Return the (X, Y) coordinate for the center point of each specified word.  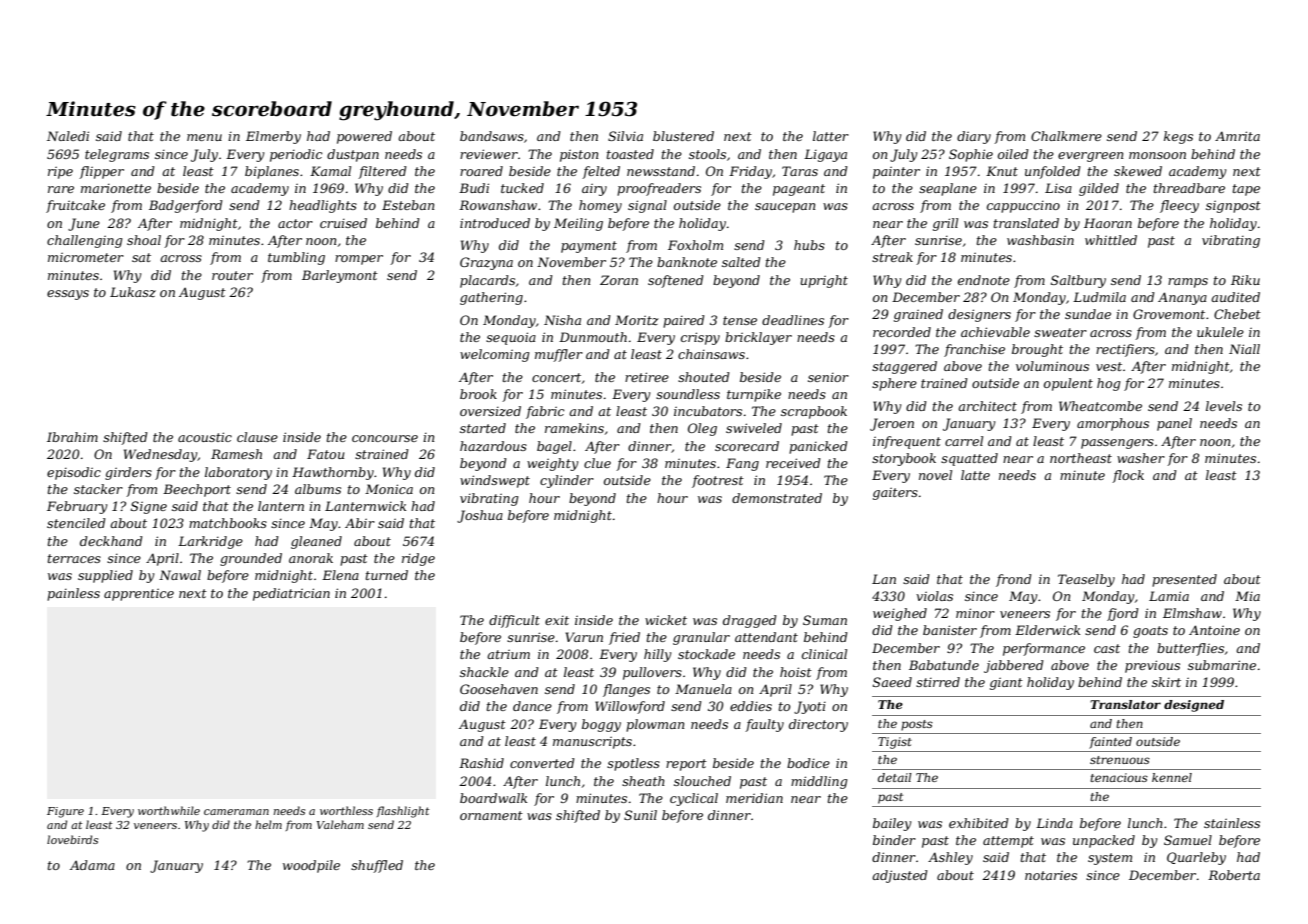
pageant (799, 190)
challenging (84, 241)
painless (73, 594)
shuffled (377, 866)
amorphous (1113, 424)
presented (1184, 580)
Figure (65, 812)
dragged (750, 621)
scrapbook (814, 412)
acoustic (205, 437)
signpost (1233, 206)
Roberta (1234, 875)
